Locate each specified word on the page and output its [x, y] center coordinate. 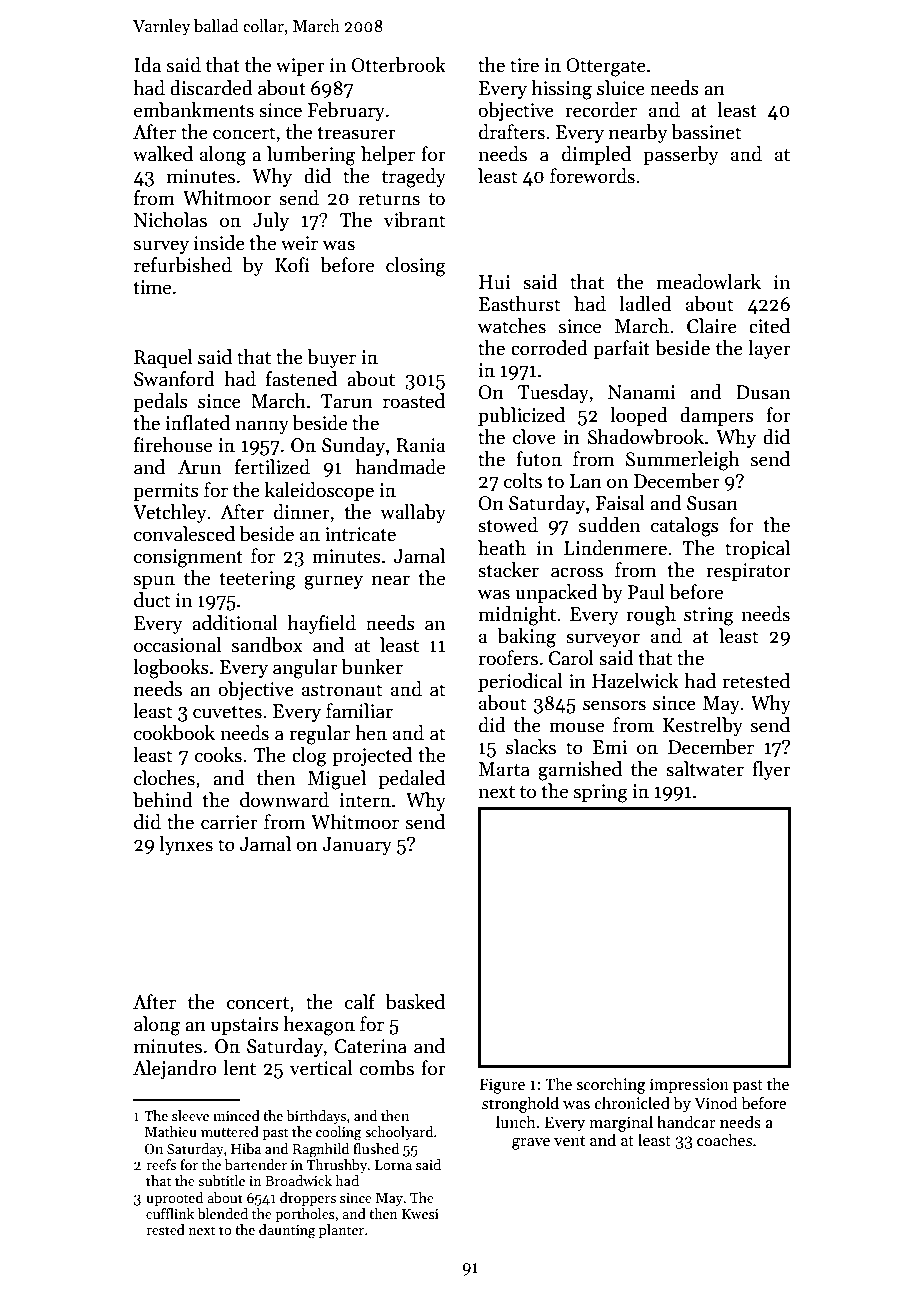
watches [512, 326]
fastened [301, 379]
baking [527, 638]
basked [415, 1002]
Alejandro [175, 1069]
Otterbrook [399, 65]
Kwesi [420, 1214]
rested [165, 1229]
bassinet [706, 132]
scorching [611, 1085]
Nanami [641, 392]
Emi [610, 747]
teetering [258, 580]
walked [163, 154]
